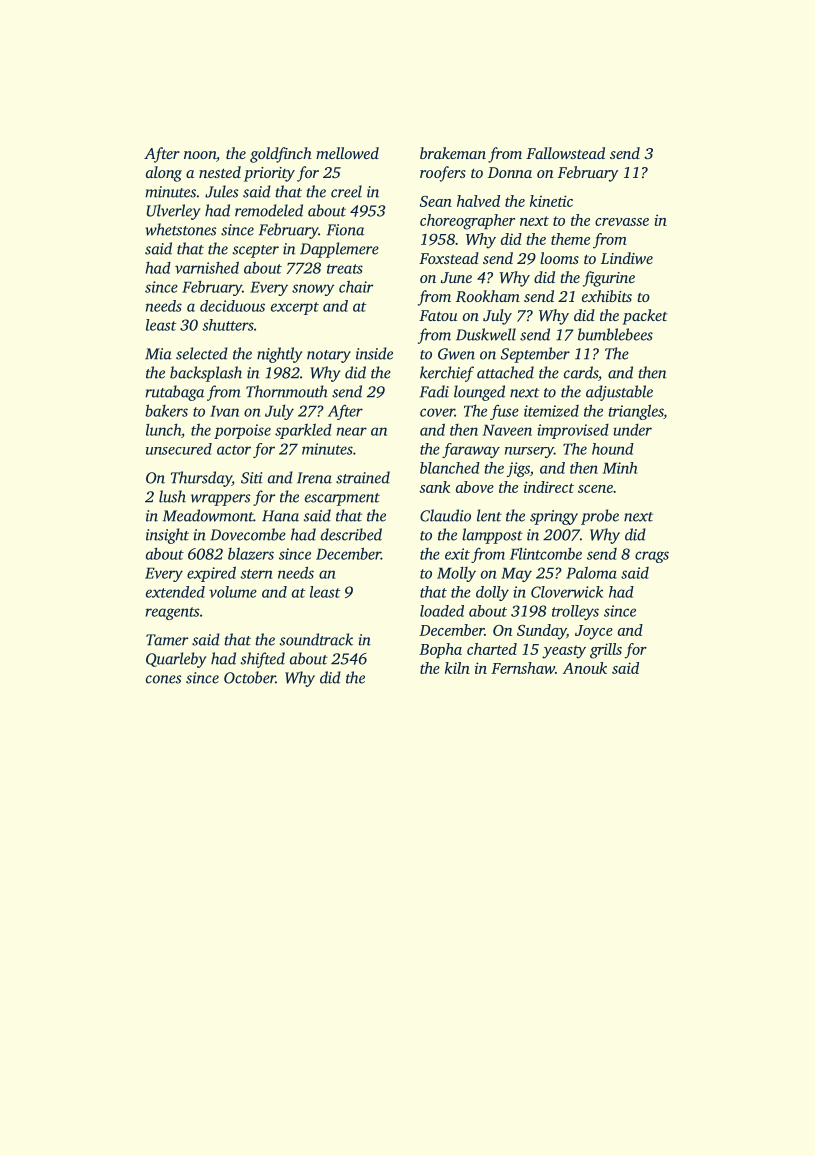  I want to click on Duskwell, so click(486, 334).
